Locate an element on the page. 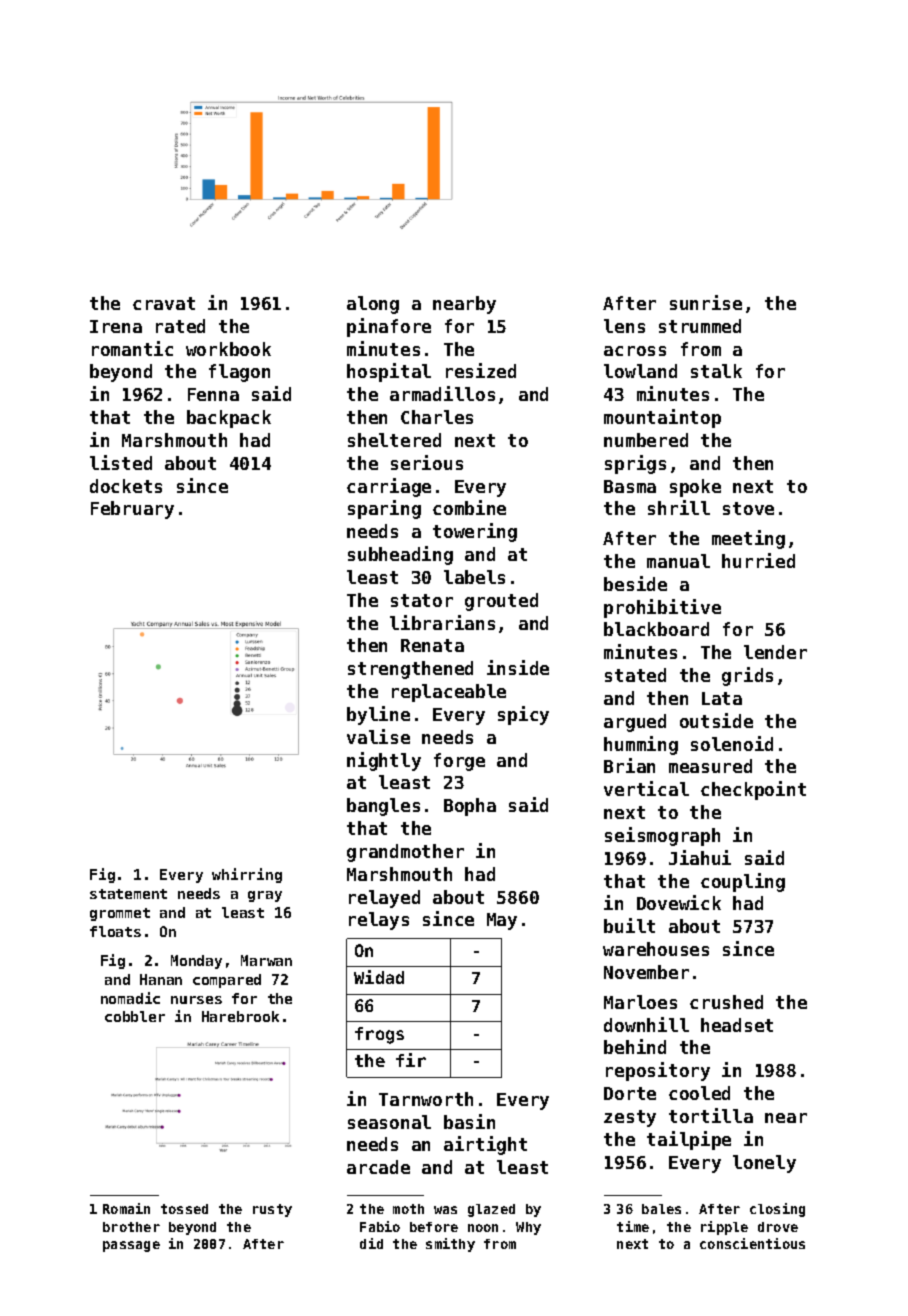 Image resolution: width=908 pixels, height=1316 pixels. rusty is located at coordinates (272, 1210).
